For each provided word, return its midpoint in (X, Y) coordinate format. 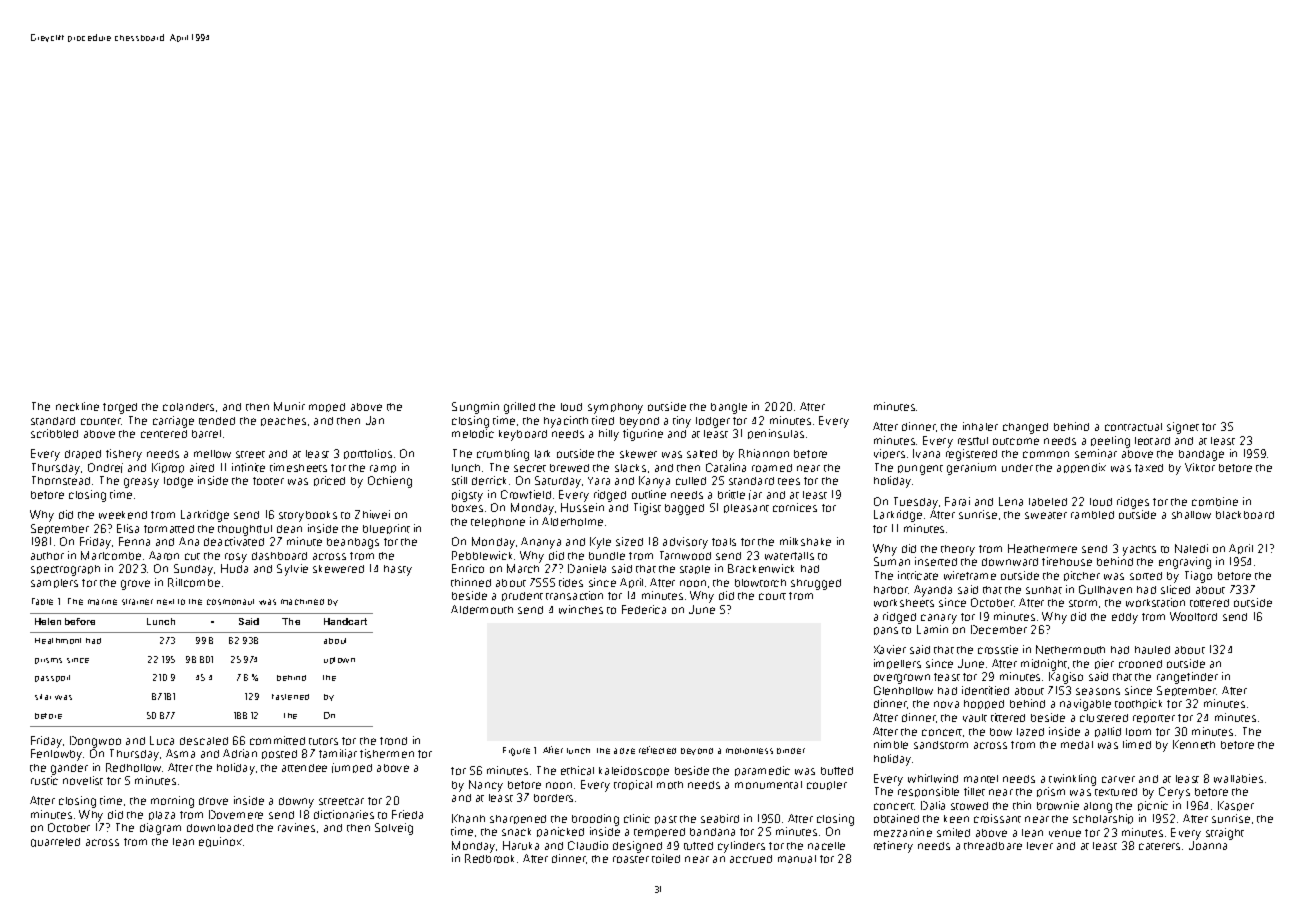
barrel (206, 434)
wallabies (1238, 778)
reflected (657, 750)
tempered (659, 832)
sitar (43, 697)
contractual (1133, 427)
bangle (729, 408)
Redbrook (489, 858)
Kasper (1236, 806)
